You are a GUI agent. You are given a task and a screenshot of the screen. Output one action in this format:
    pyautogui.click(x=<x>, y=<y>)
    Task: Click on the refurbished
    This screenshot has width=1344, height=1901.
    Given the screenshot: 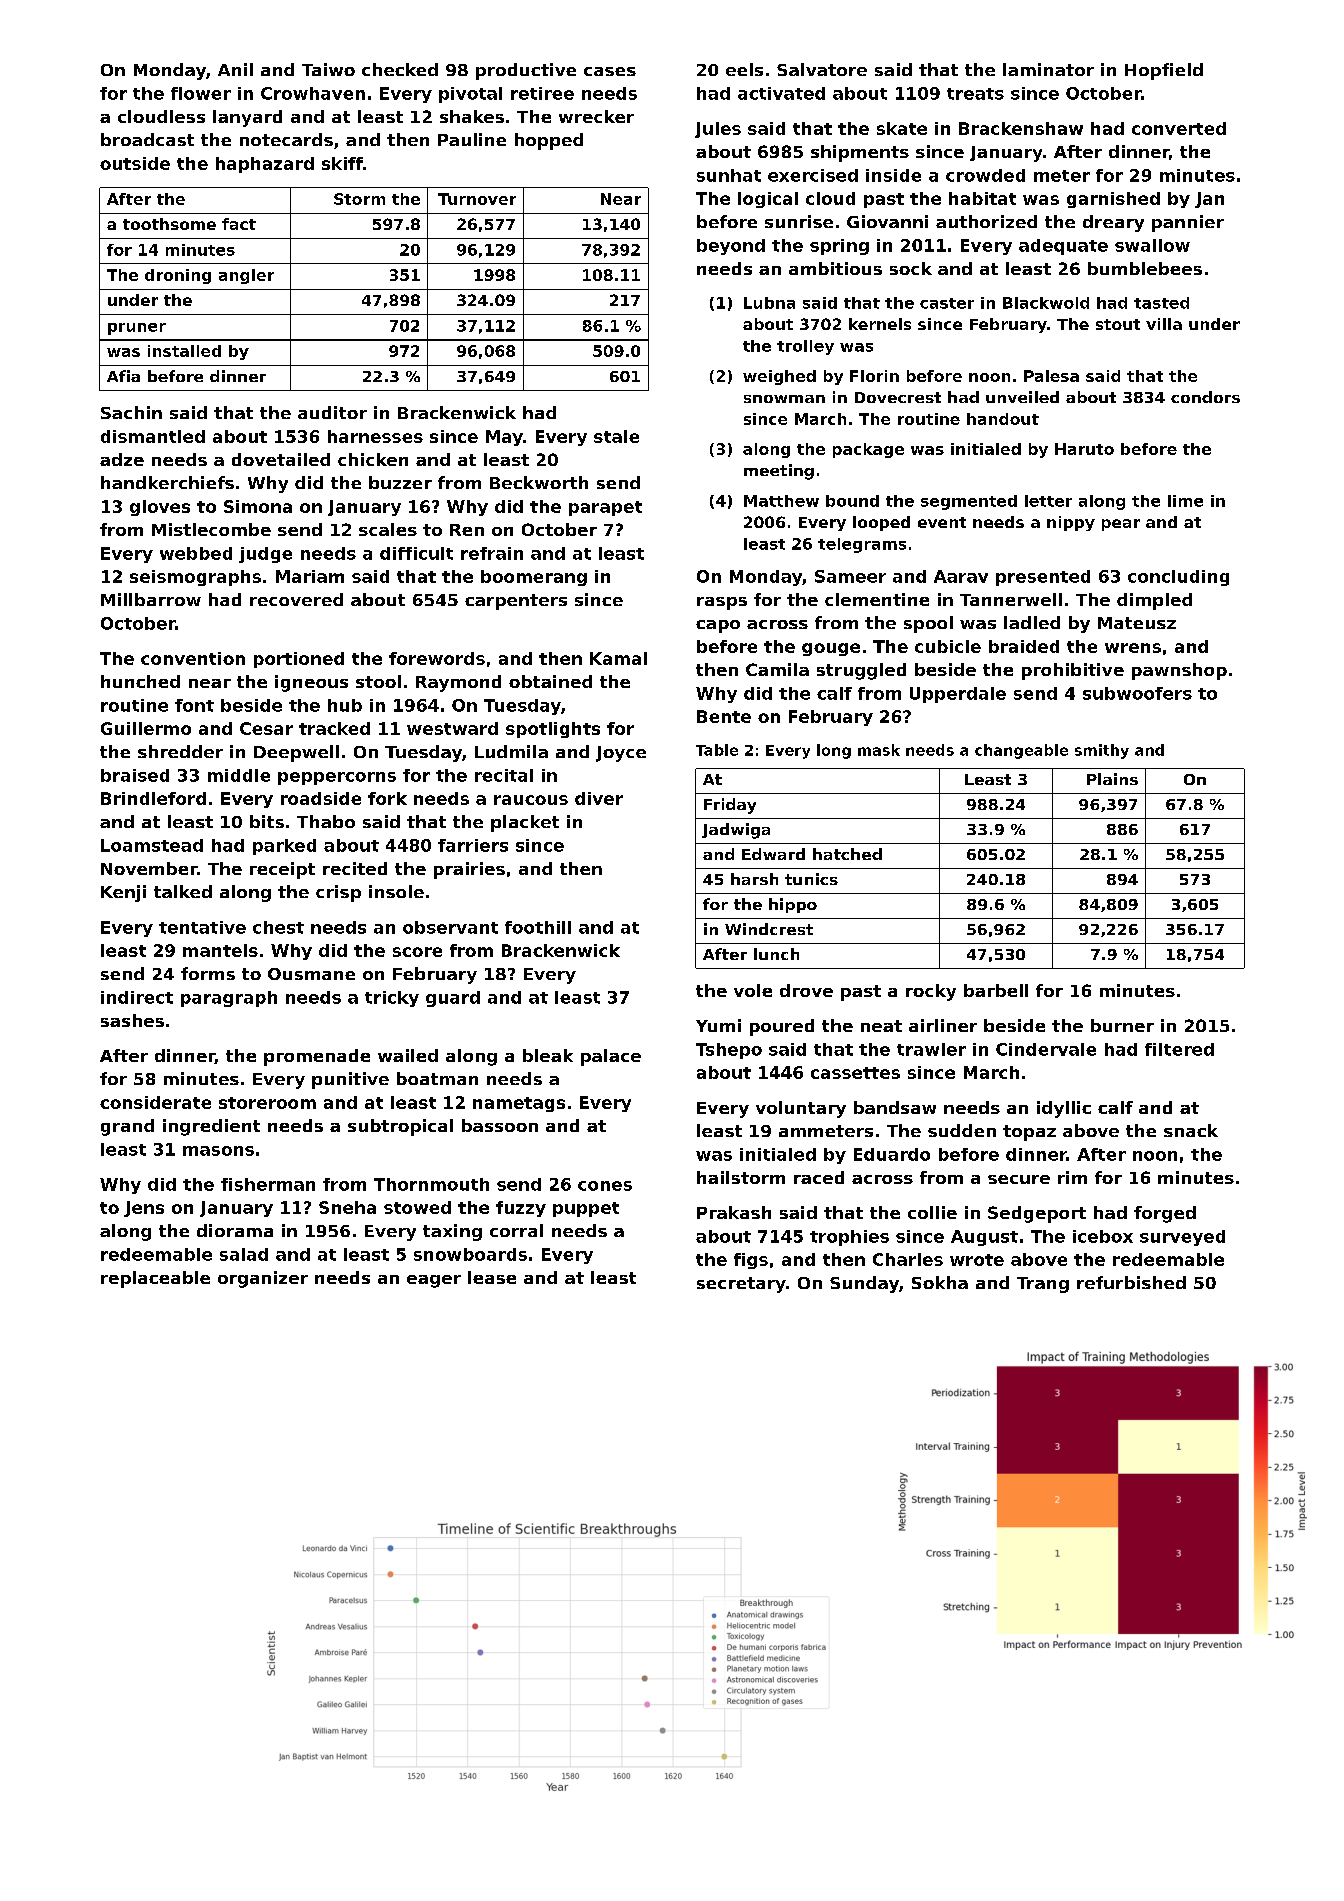 What is the action you would take?
    pyautogui.click(x=1131, y=1282)
